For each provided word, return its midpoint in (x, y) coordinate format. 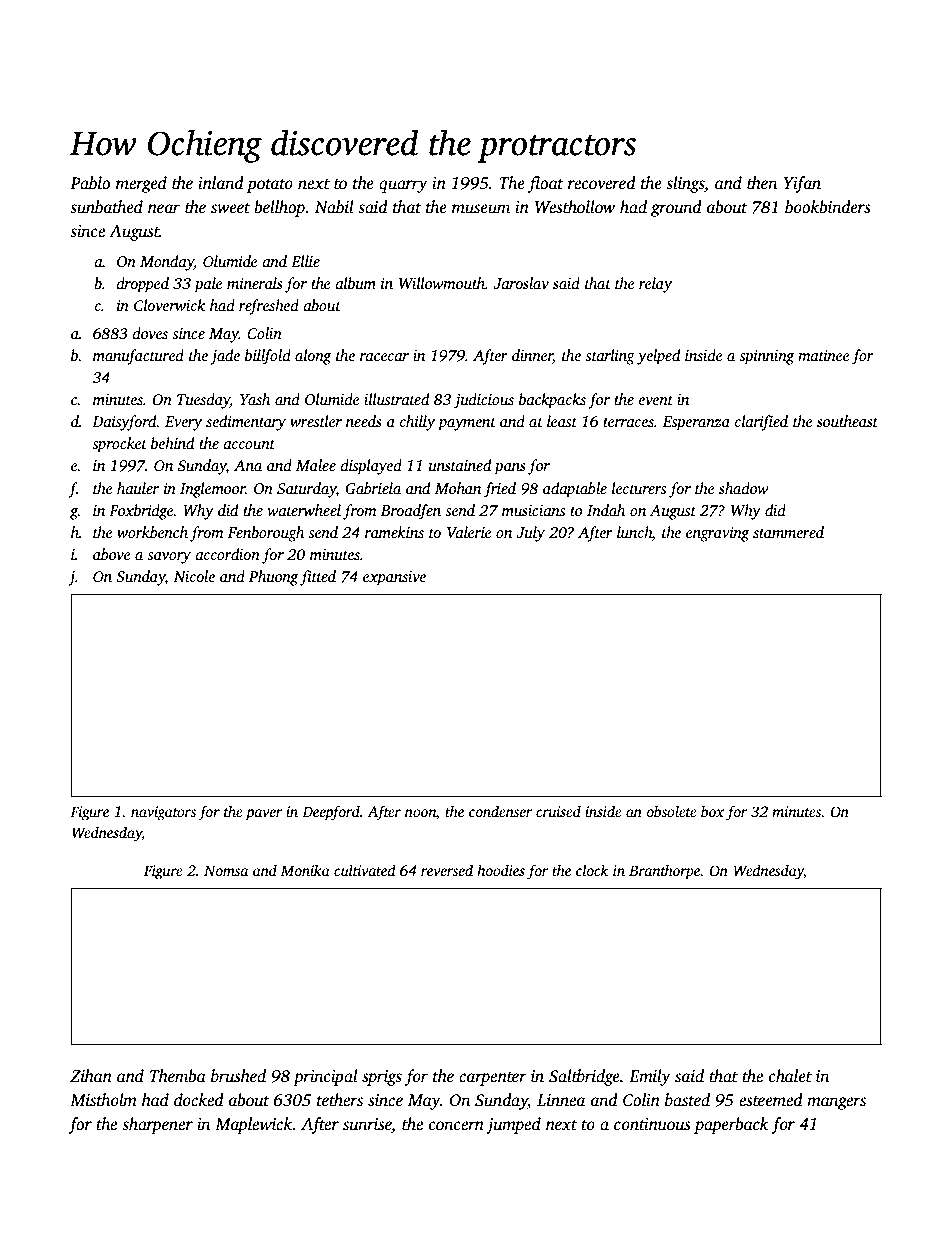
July (530, 534)
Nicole (194, 576)
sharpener (157, 1125)
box (712, 811)
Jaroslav (521, 283)
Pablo (90, 183)
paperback (731, 1125)
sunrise (367, 1124)
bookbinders (828, 207)
